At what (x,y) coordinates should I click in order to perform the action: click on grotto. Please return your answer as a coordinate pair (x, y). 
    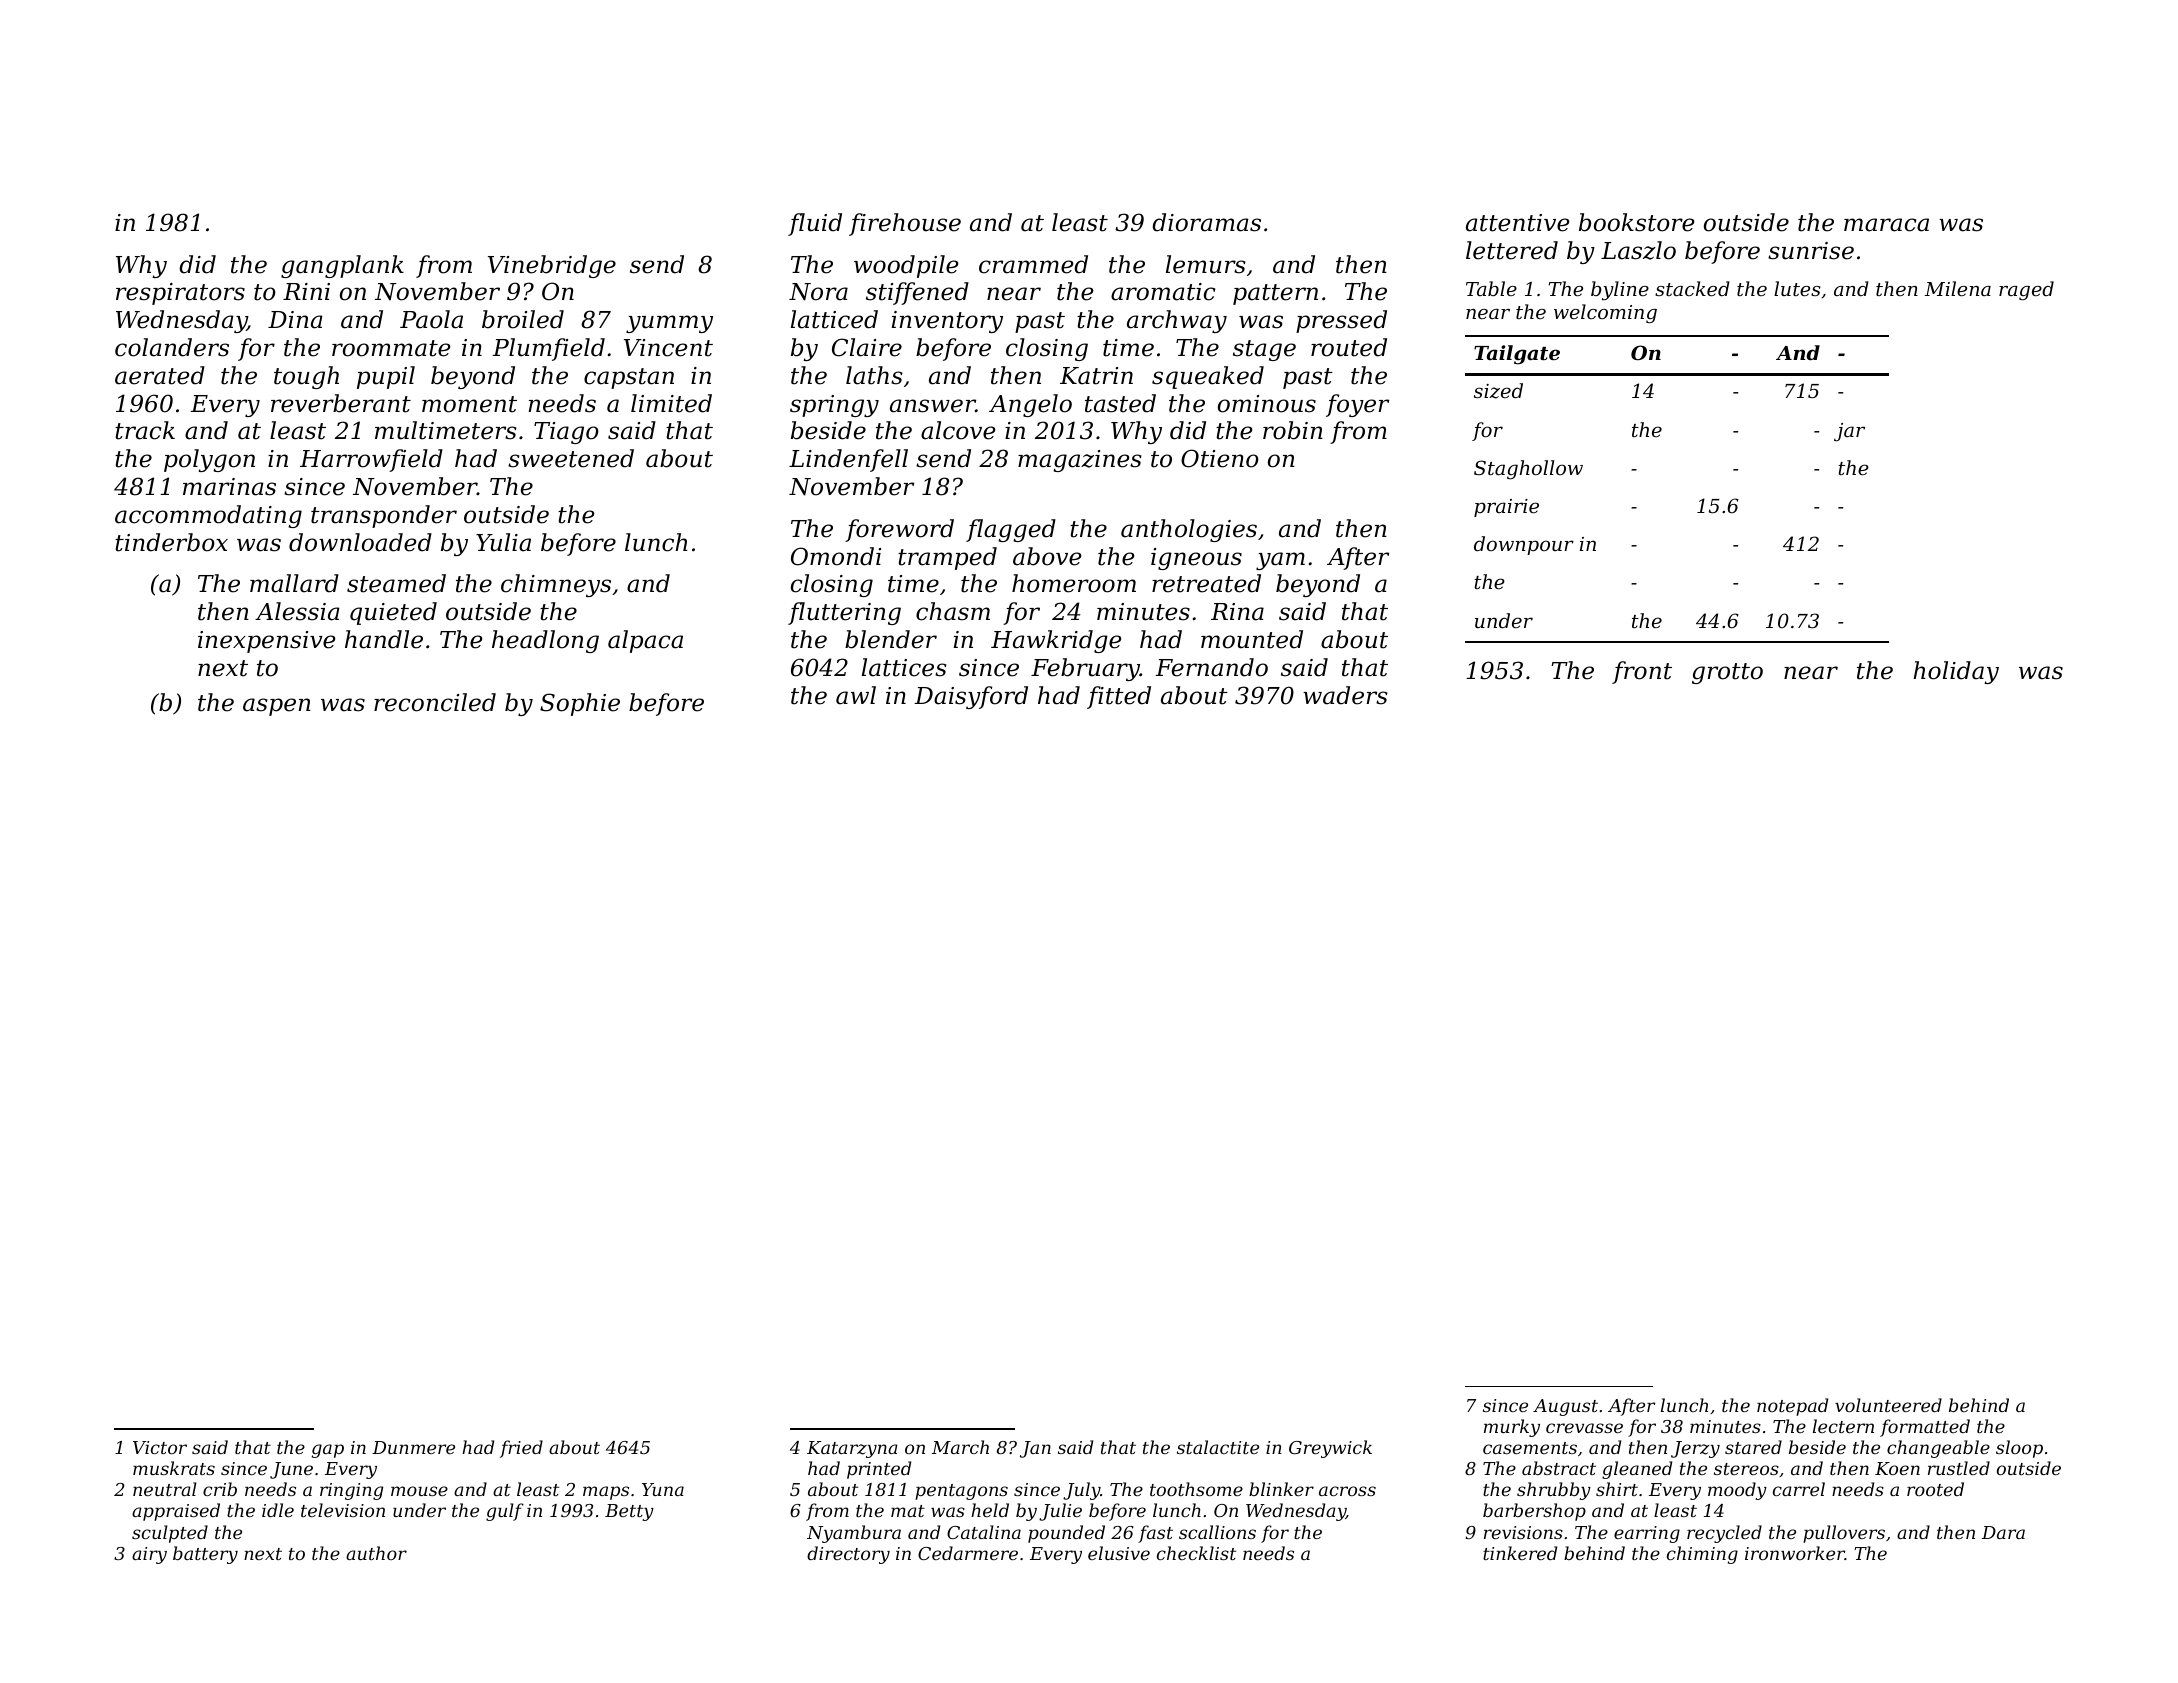
    Looking at the image, I should click on (1727, 673).
